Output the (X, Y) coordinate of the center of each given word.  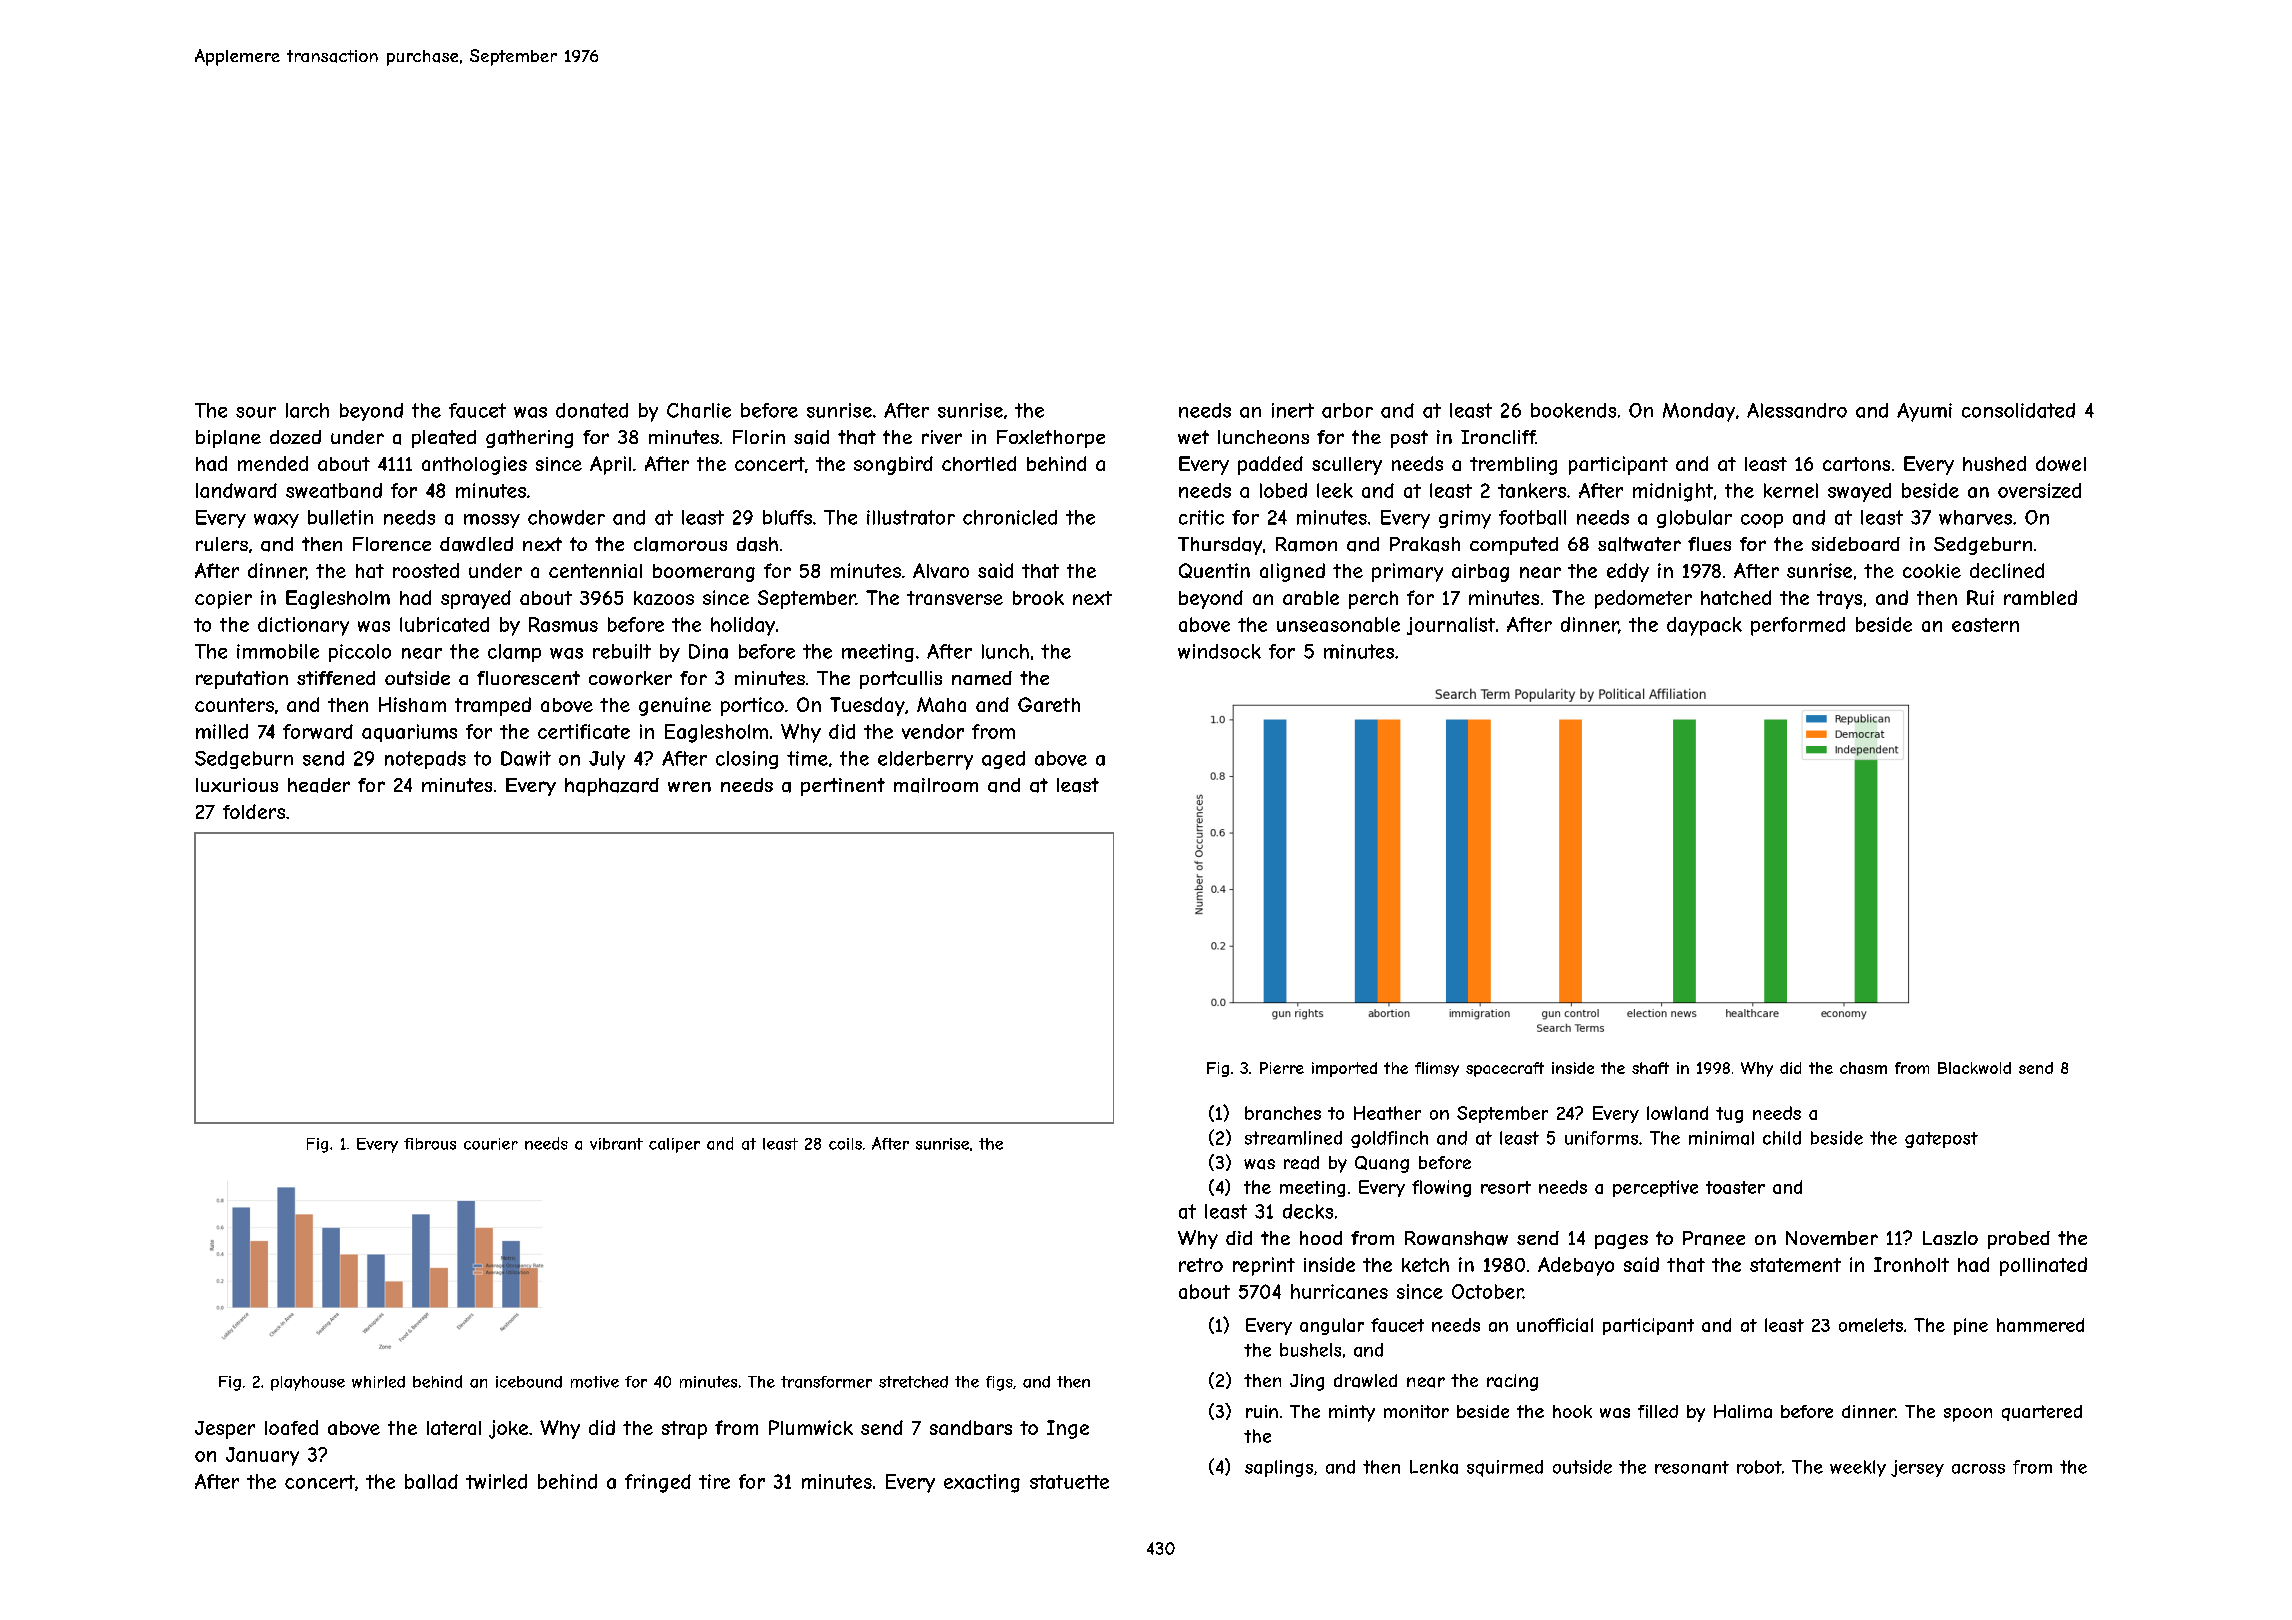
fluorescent (528, 678)
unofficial (1555, 1325)
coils (845, 1144)
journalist (1451, 626)
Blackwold (1974, 1068)
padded (1270, 465)
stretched (913, 1382)
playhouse (308, 1383)
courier (491, 1144)
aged (1003, 760)
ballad (431, 1481)
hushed (1994, 463)
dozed (295, 437)
